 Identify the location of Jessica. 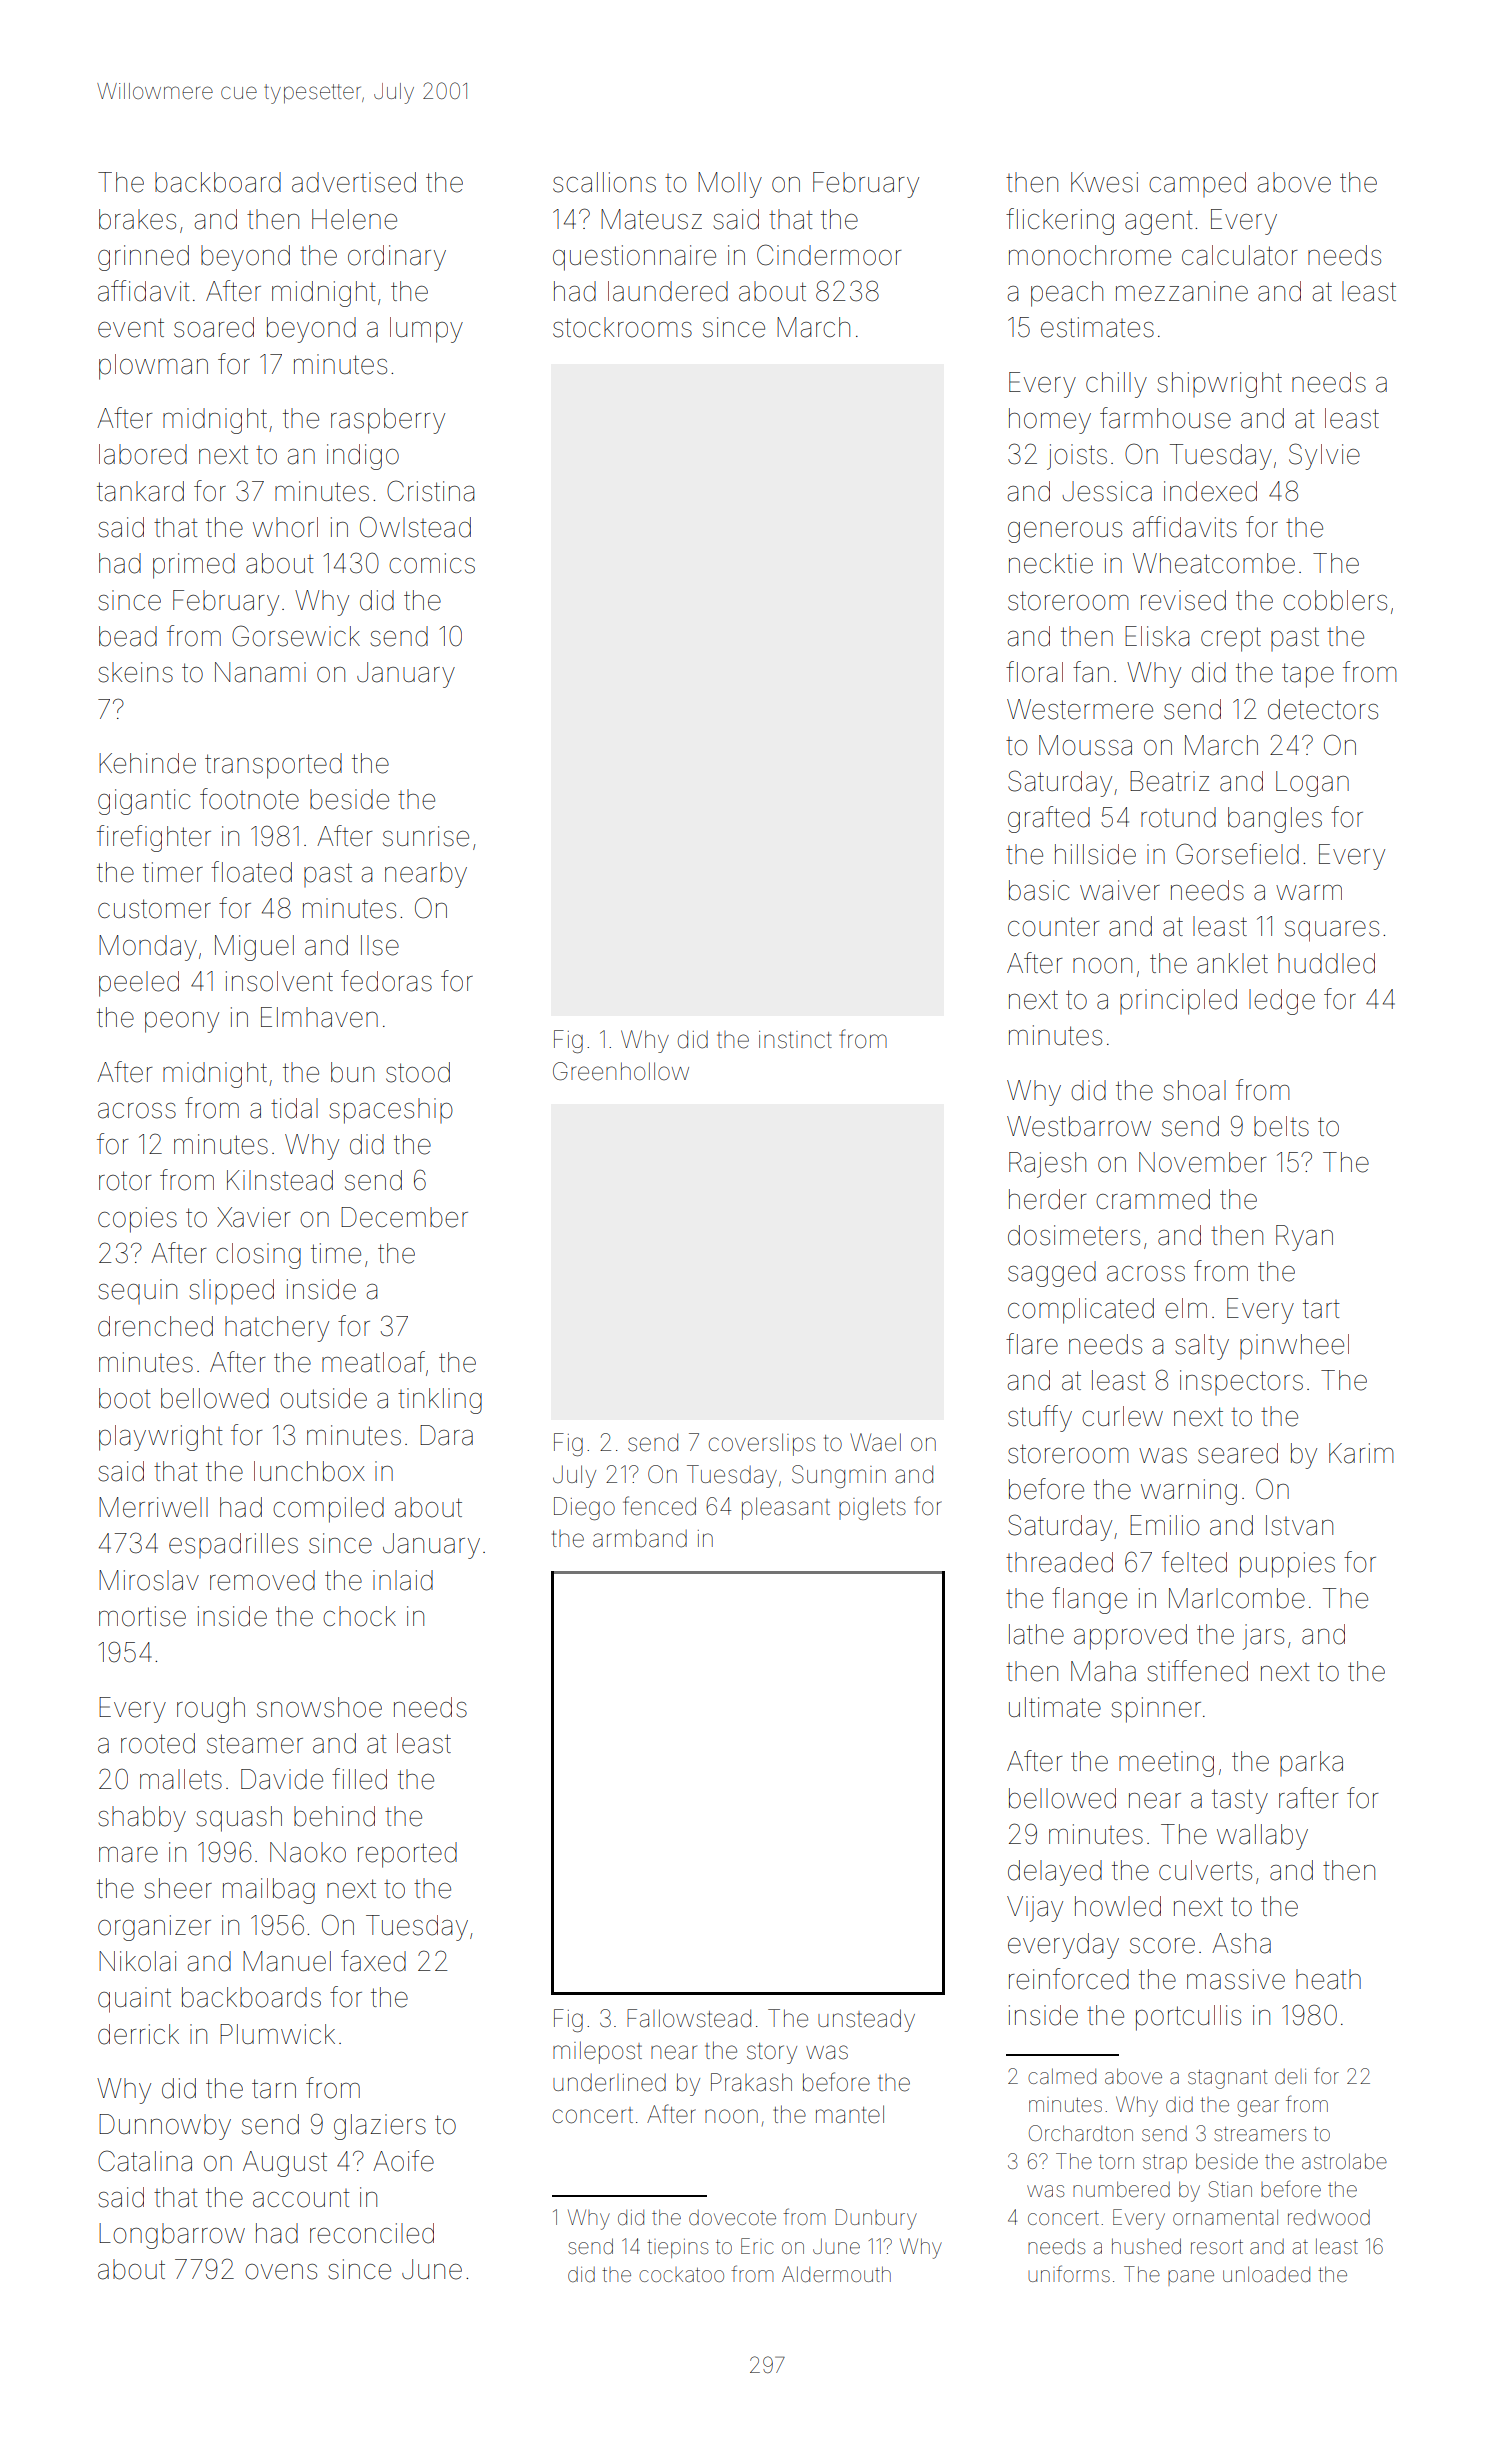
(1107, 491).
